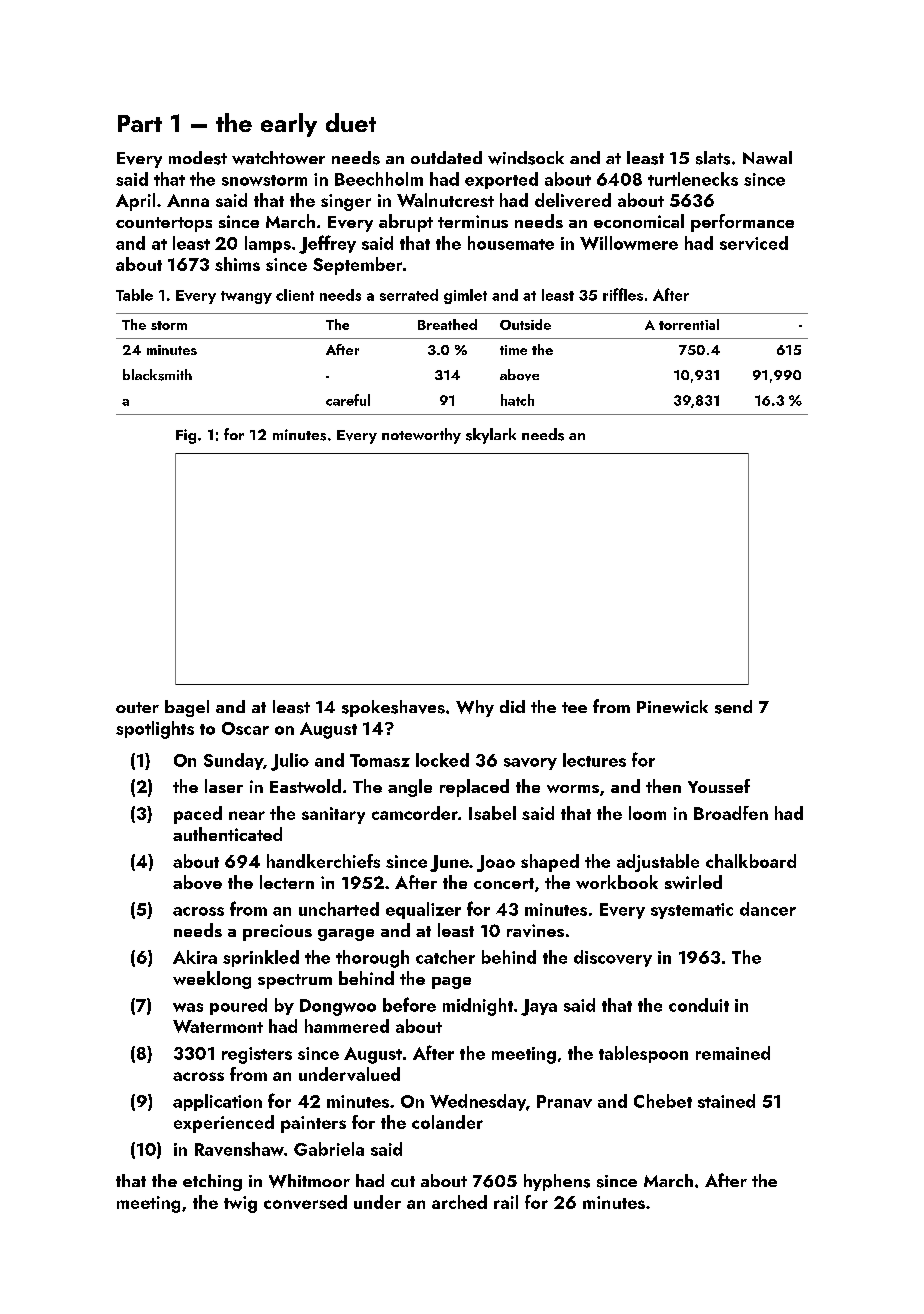 The height and width of the document is (1314, 924). Describe the element at coordinates (526, 158) in the document. I see `windsock` at that location.
